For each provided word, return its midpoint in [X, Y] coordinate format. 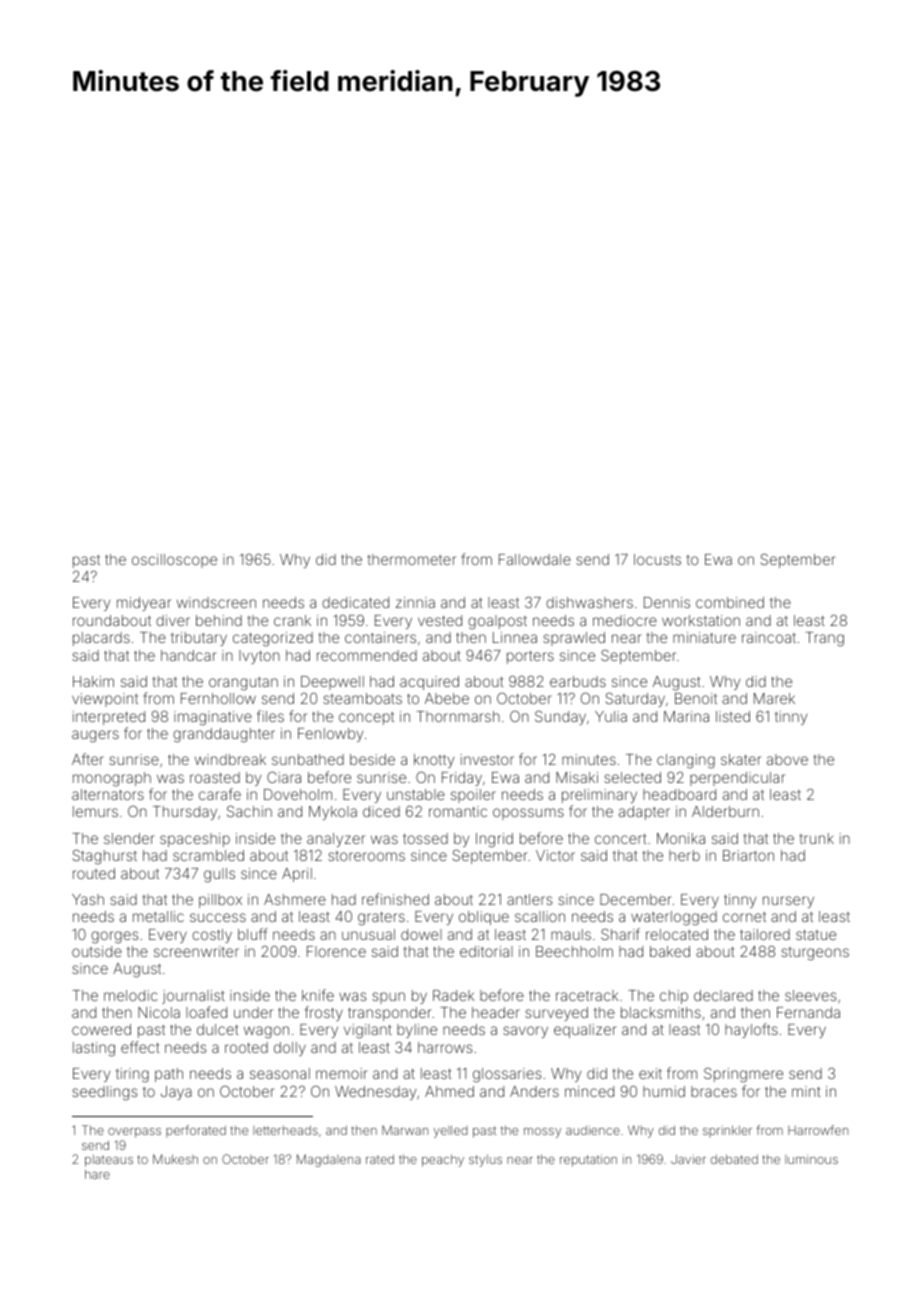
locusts [657, 559]
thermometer [412, 559]
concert [621, 839]
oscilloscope [174, 561]
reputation [588, 1160]
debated [734, 1159]
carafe [220, 794]
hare [97, 1174]
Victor [555, 855]
